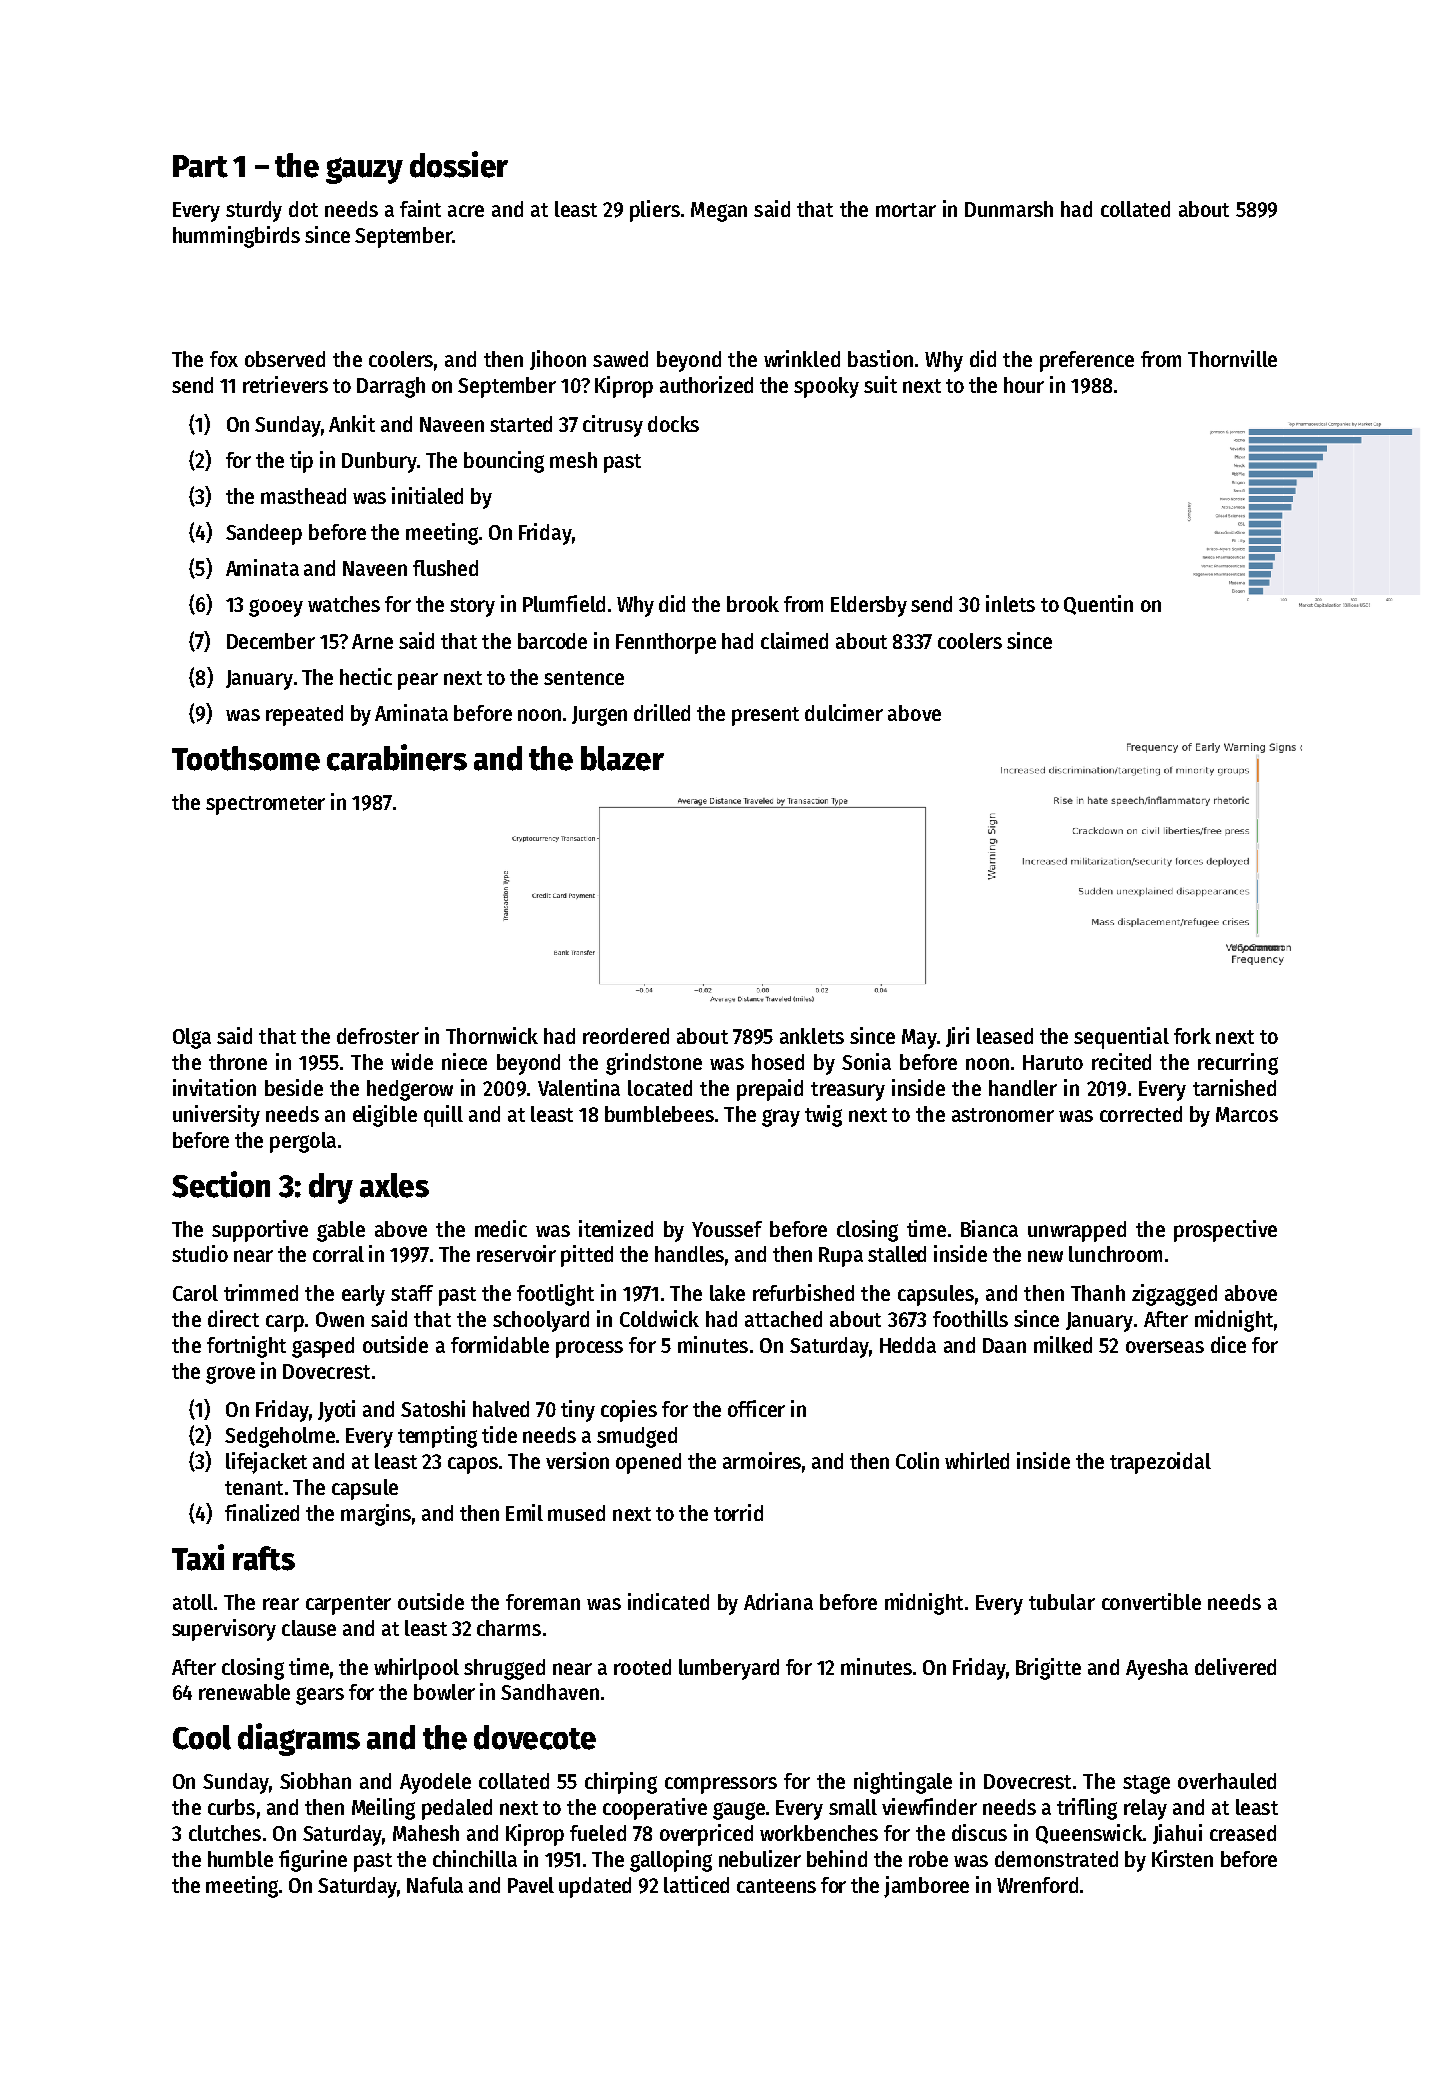 This document has width=1450, height=2100. I want to click on pergola, so click(303, 1142).
